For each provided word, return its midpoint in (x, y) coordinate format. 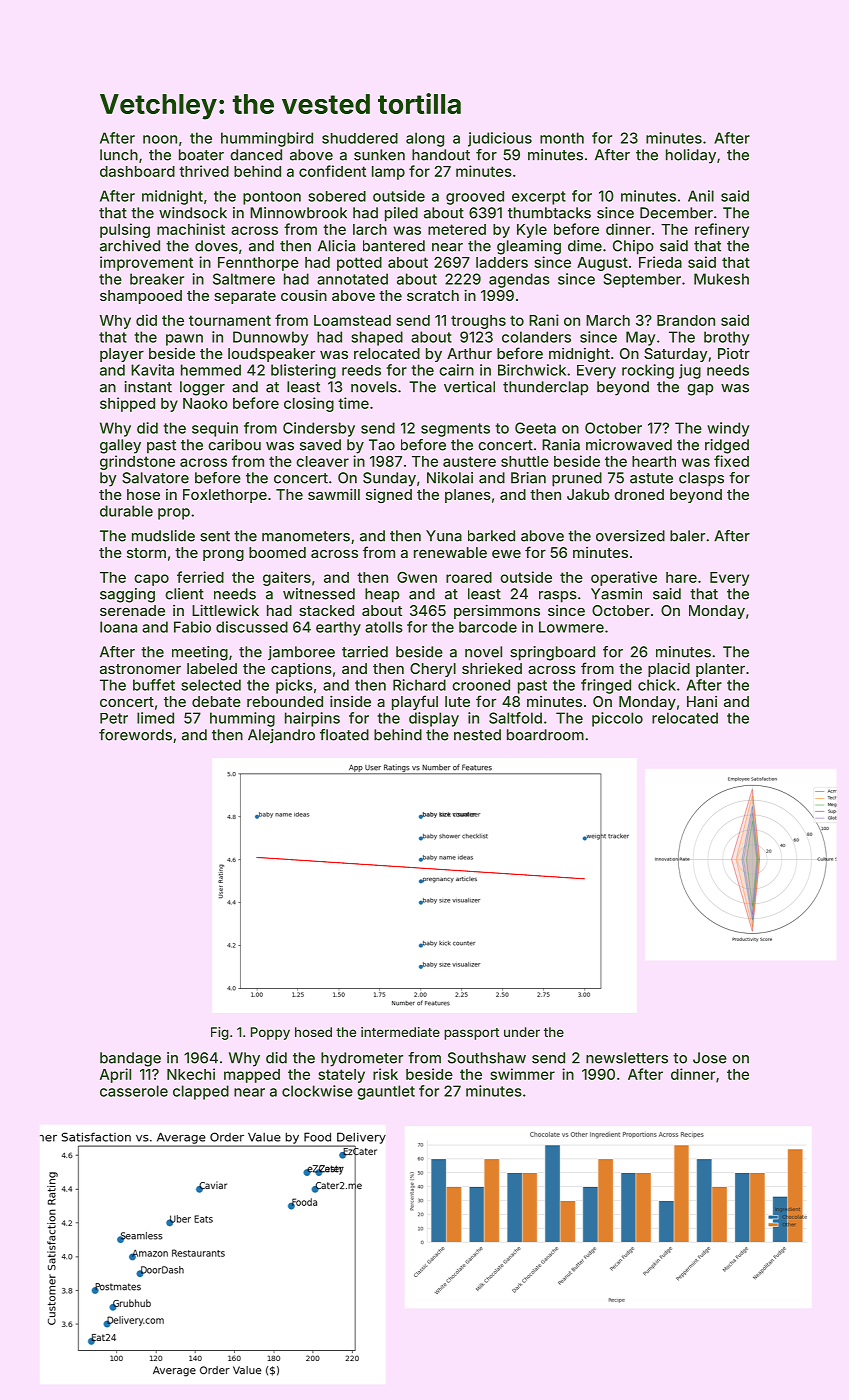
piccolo (617, 719)
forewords (135, 735)
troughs (478, 322)
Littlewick (225, 610)
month (562, 138)
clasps (701, 479)
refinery (722, 230)
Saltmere (244, 279)
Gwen (417, 577)
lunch (119, 155)
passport (471, 1034)
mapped (252, 1076)
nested (477, 735)
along (425, 139)
